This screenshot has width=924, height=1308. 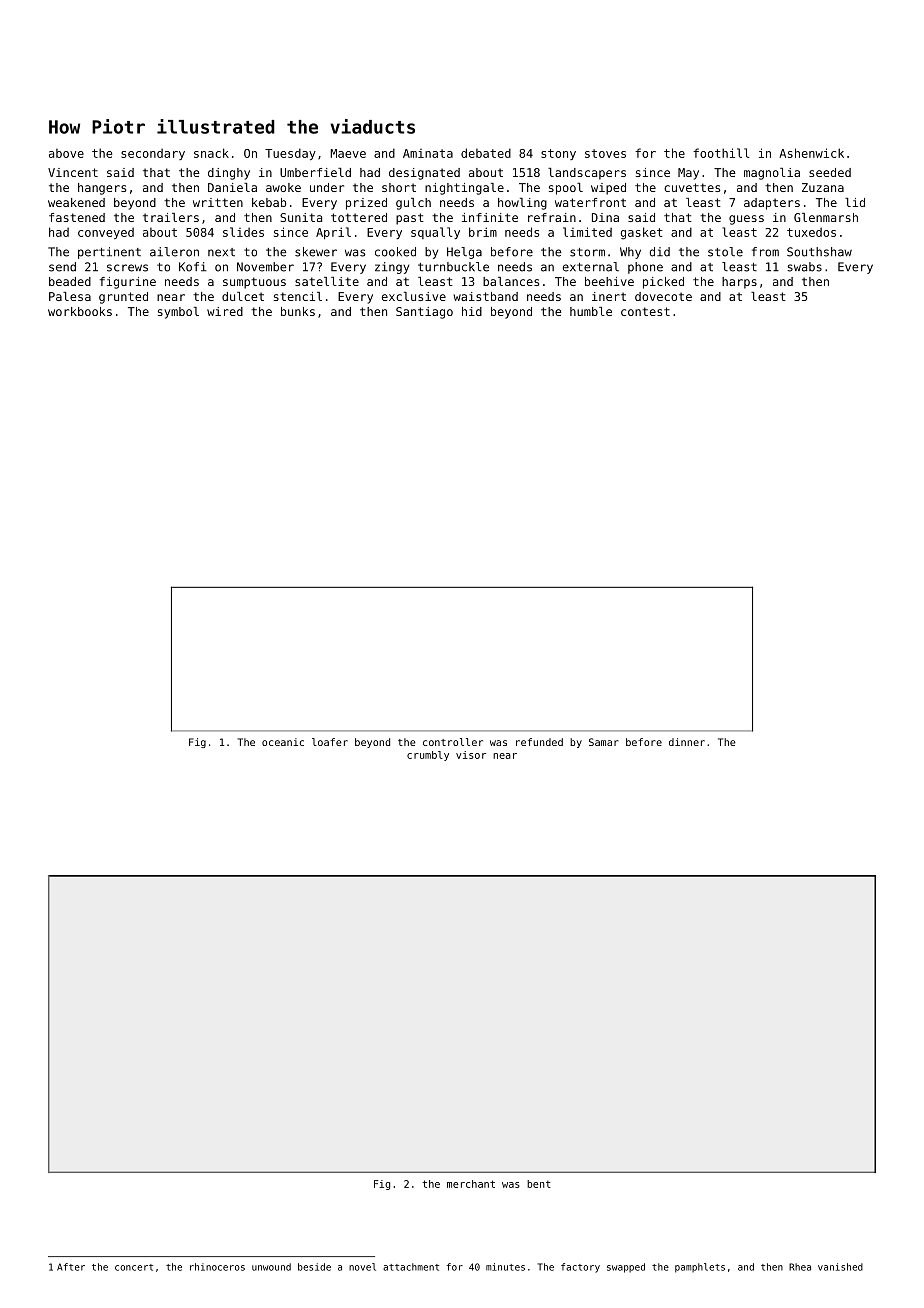 I want to click on attachment, so click(x=411, y=1267).
